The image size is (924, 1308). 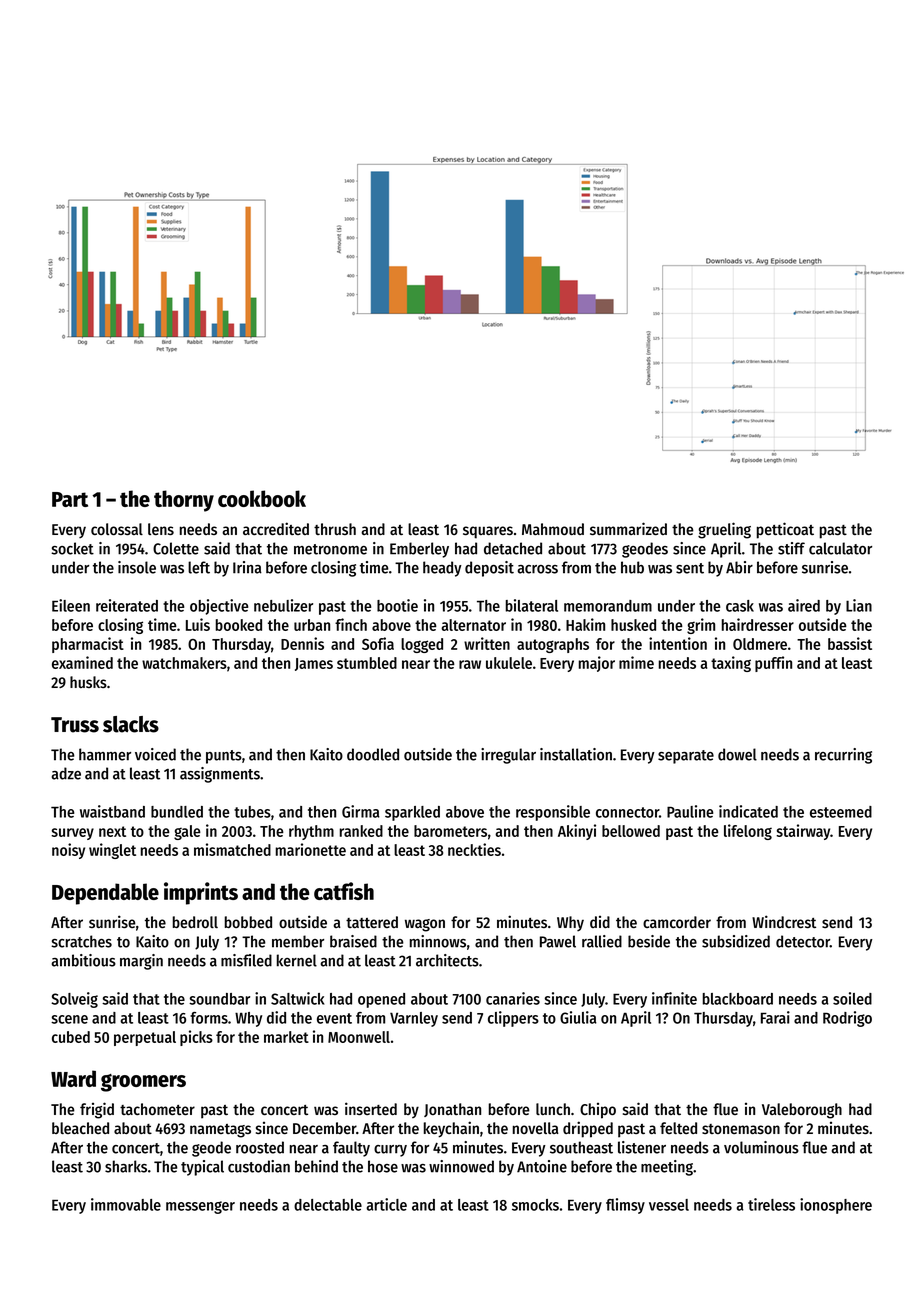 I want to click on recurring, so click(x=843, y=756).
